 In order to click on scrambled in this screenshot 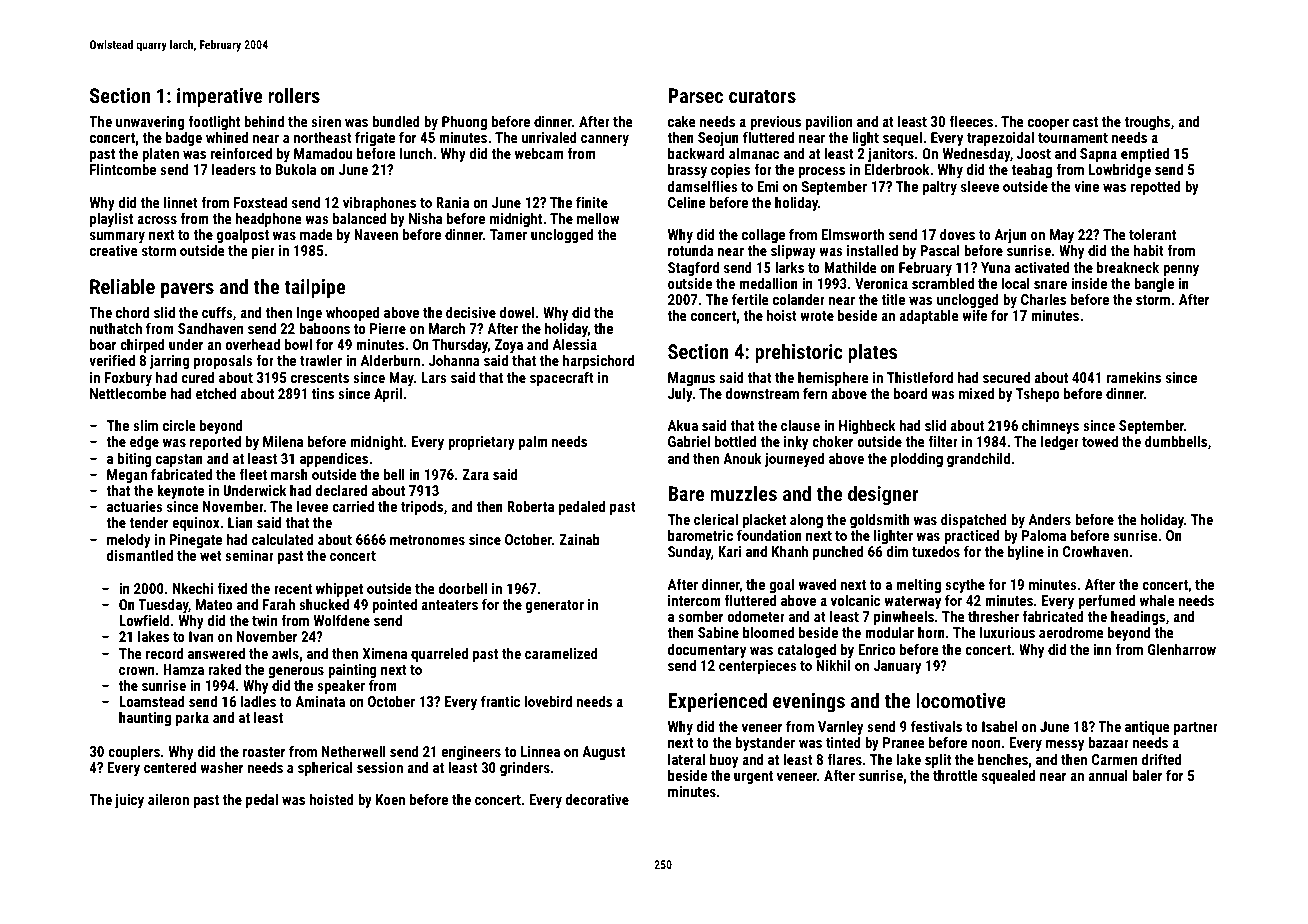, I will do `click(943, 283)`.
